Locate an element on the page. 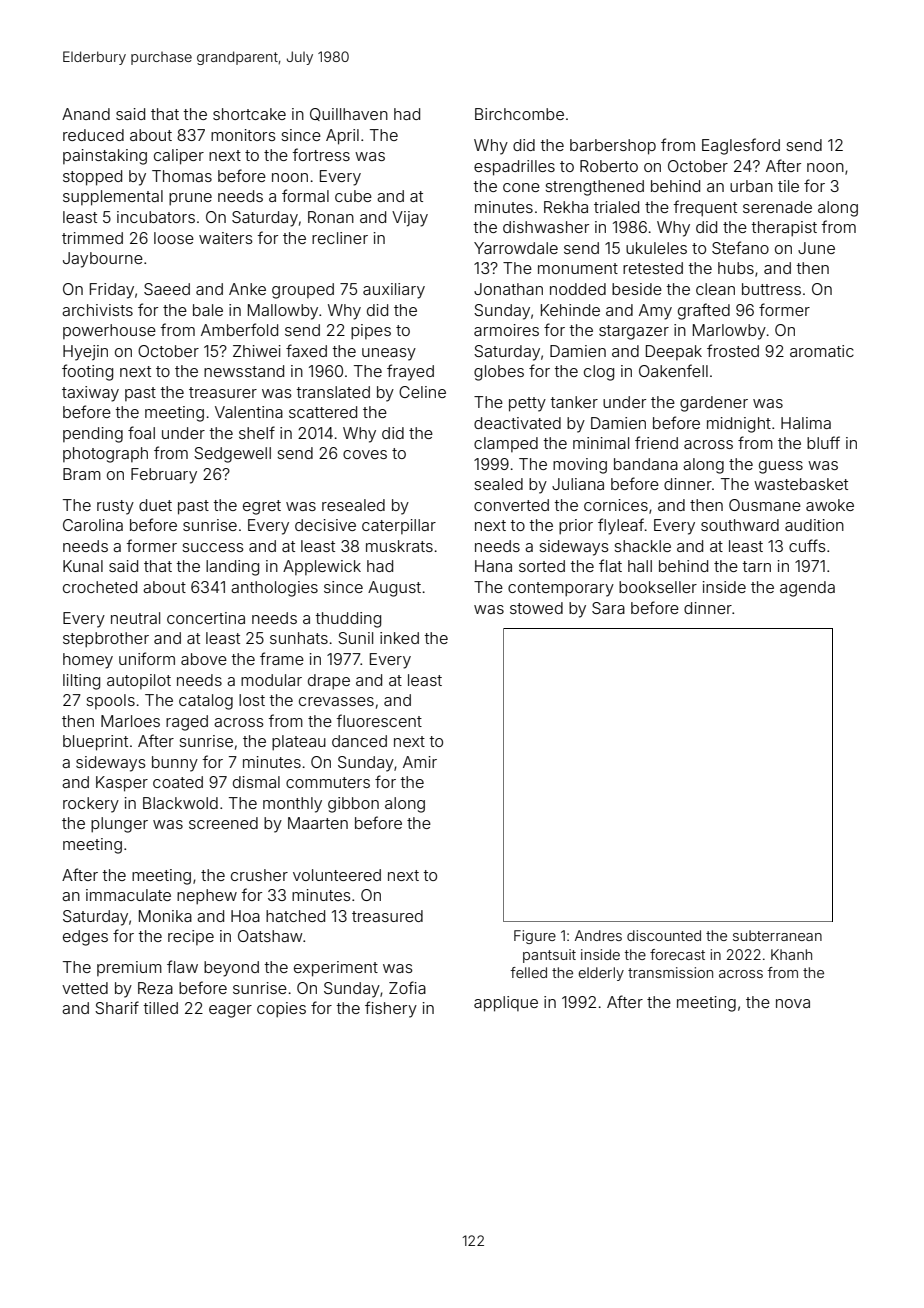  applique is located at coordinates (506, 1004).
